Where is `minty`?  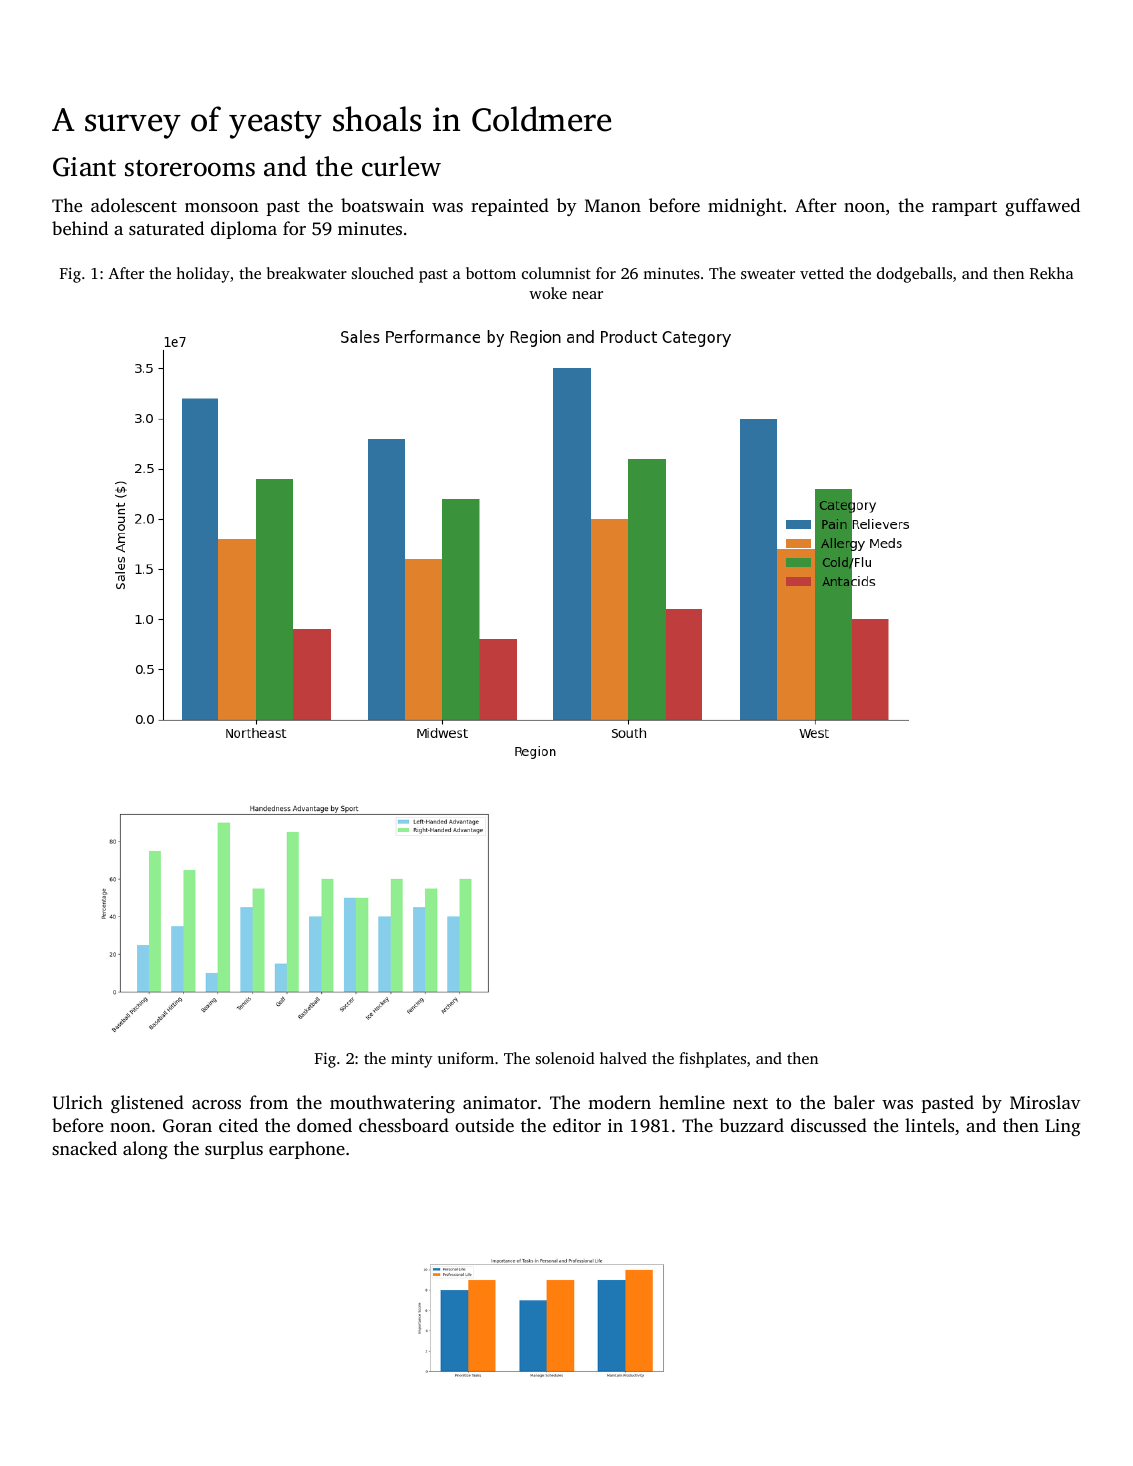
minty is located at coordinates (412, 1060).
